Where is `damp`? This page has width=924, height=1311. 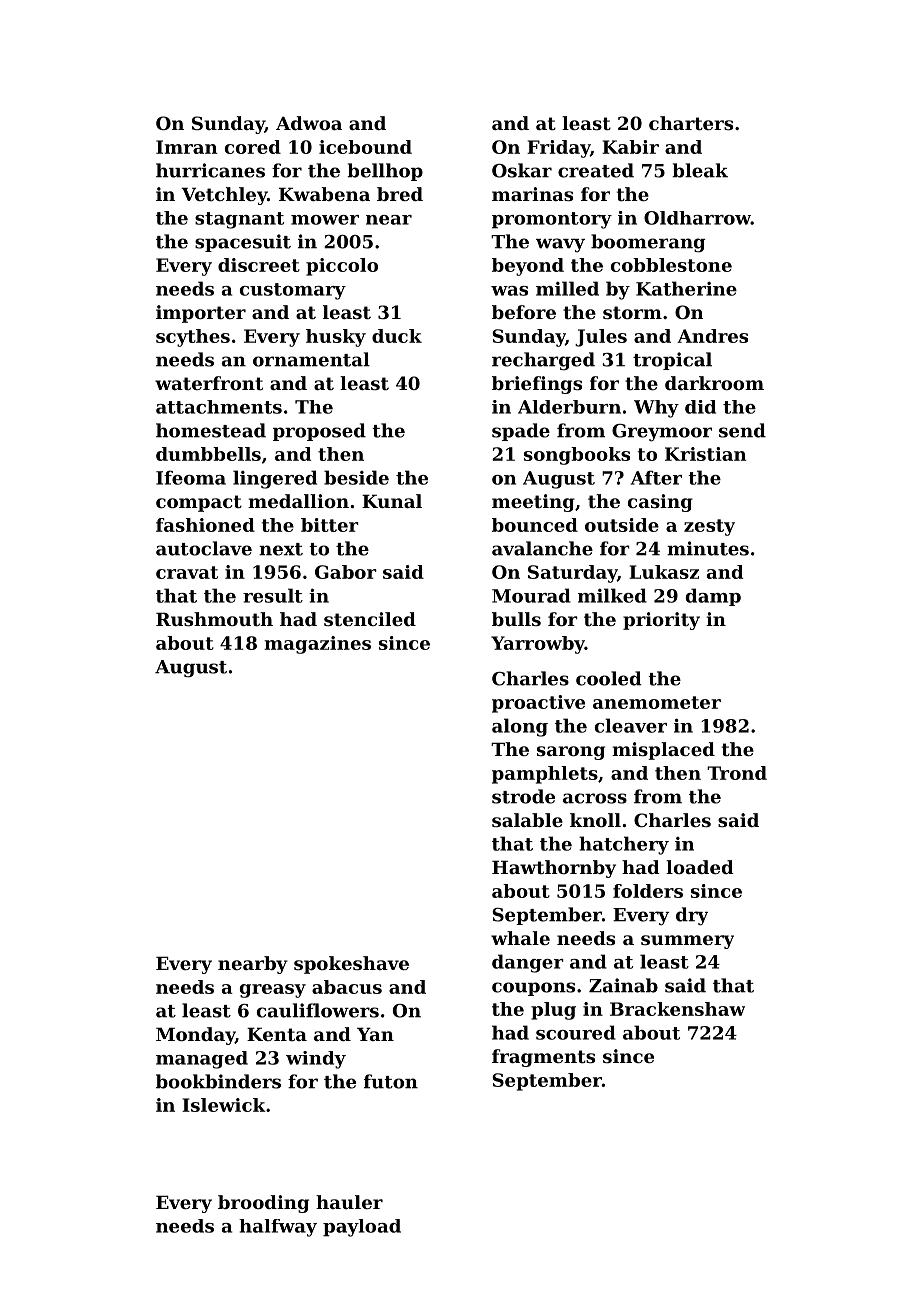 damp is located at coordinates (713, 597).
